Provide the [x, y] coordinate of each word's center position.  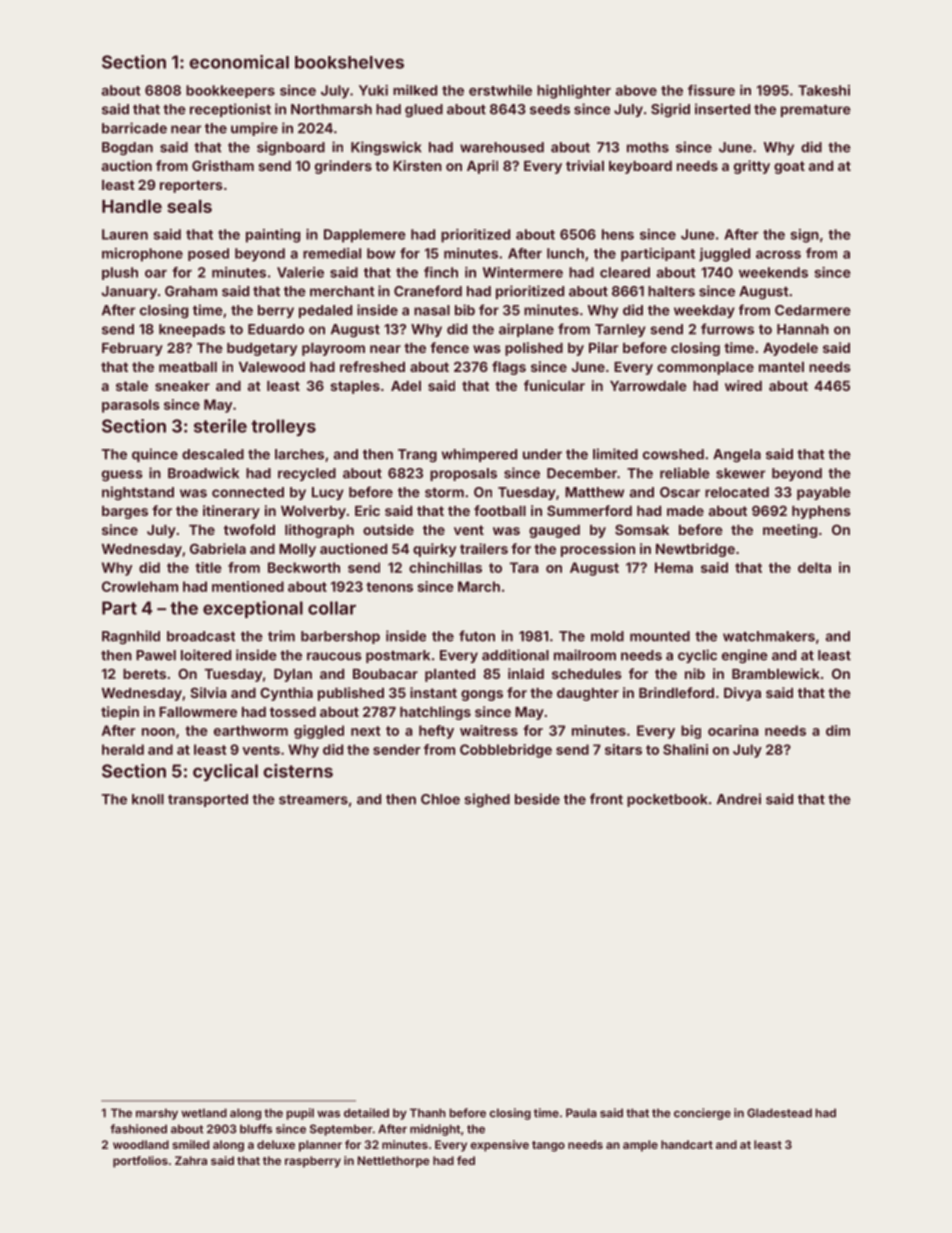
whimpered [479, 455]
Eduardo [276, 329]
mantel [781, 367]
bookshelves [349, 62]
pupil [300, 1114]
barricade [134, 128]
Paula [581, 1113]
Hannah [803, 329]
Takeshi [824, 90]
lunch [565, 253]
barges [125, 512]
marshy [157, 1114]
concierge [702, 1114]
